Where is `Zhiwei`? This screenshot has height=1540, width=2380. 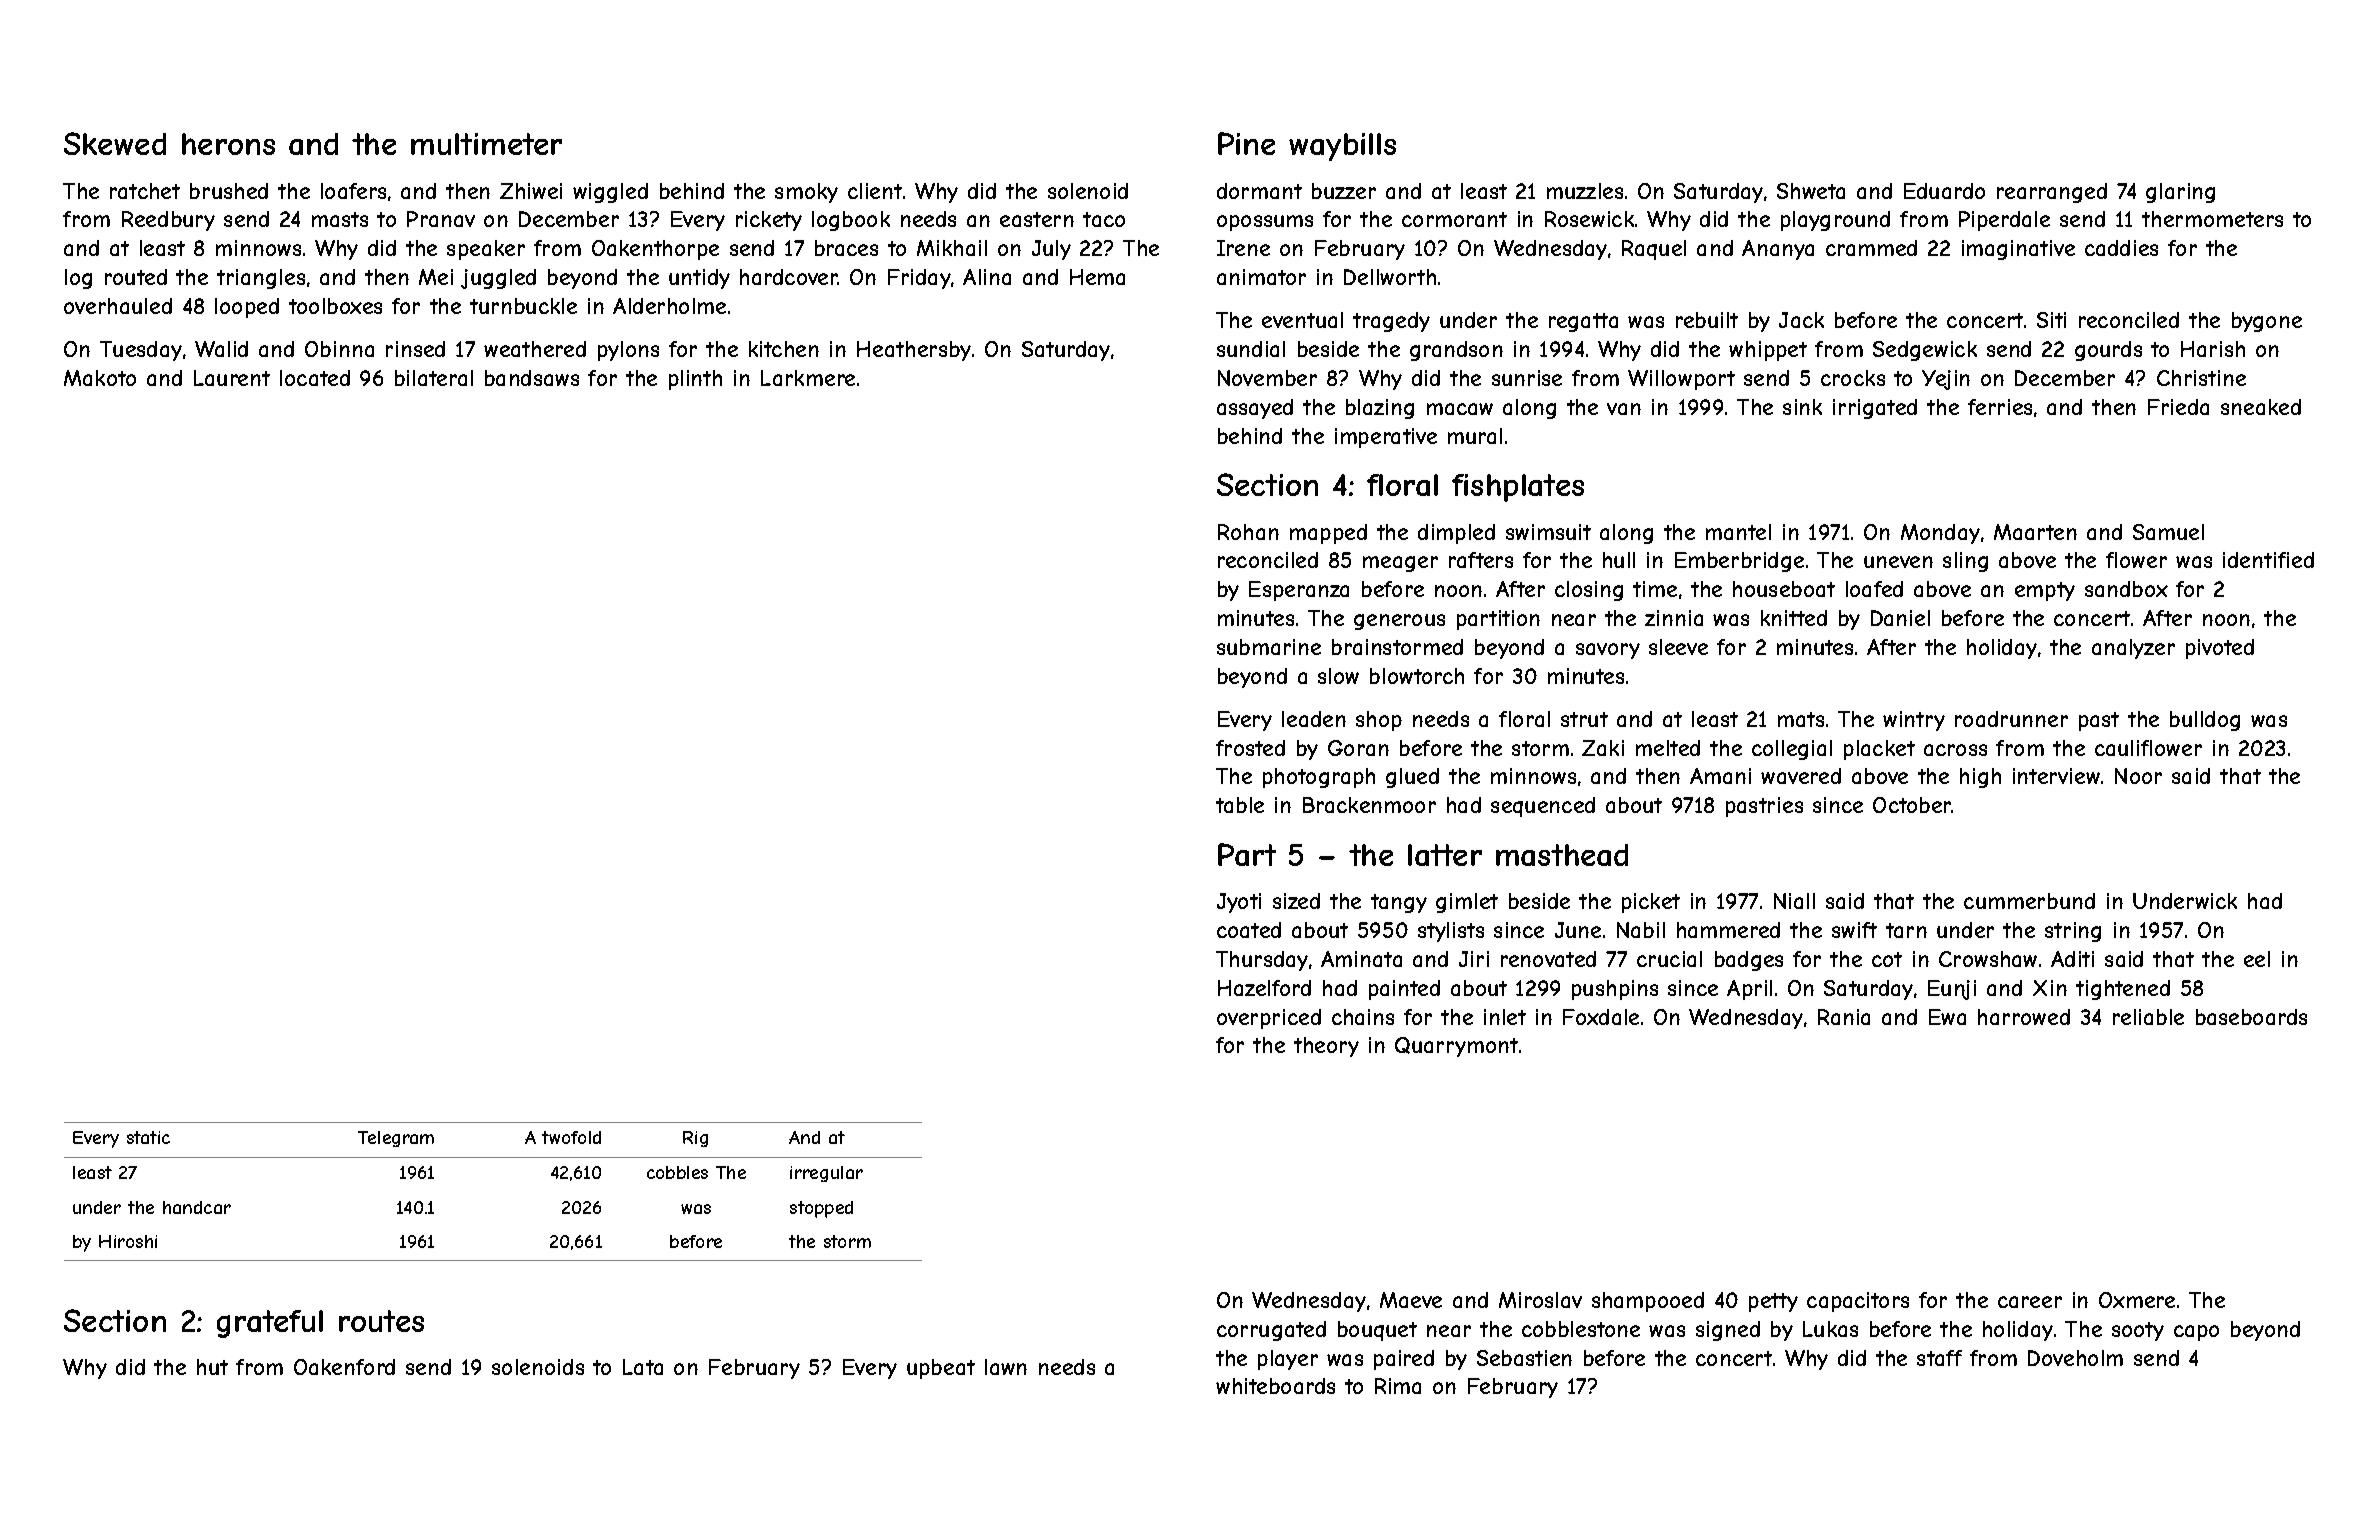
Zhiwei is located at coordinates (531, 191).
